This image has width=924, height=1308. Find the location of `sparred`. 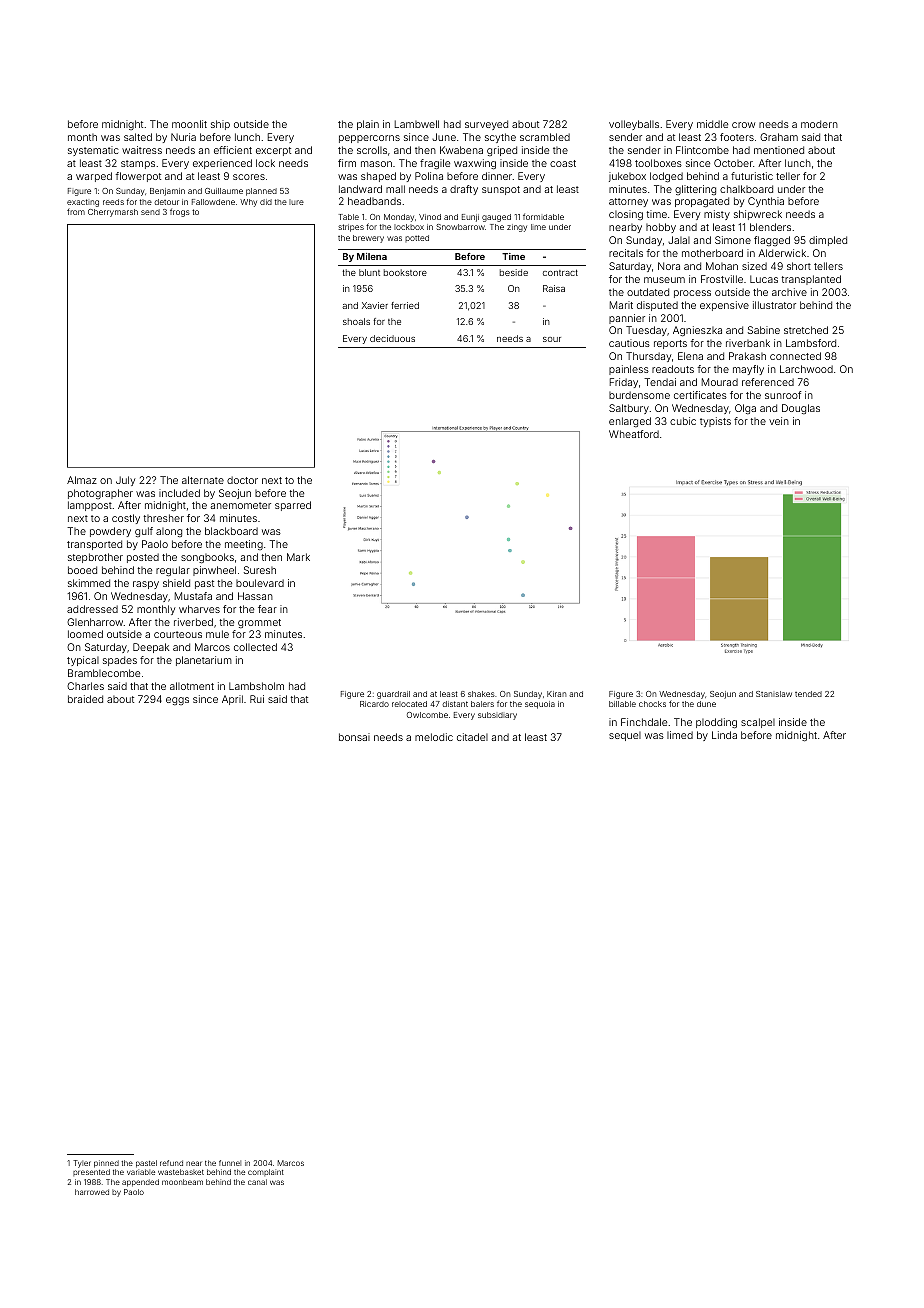

sparred is located at coordinates (293, 506).
